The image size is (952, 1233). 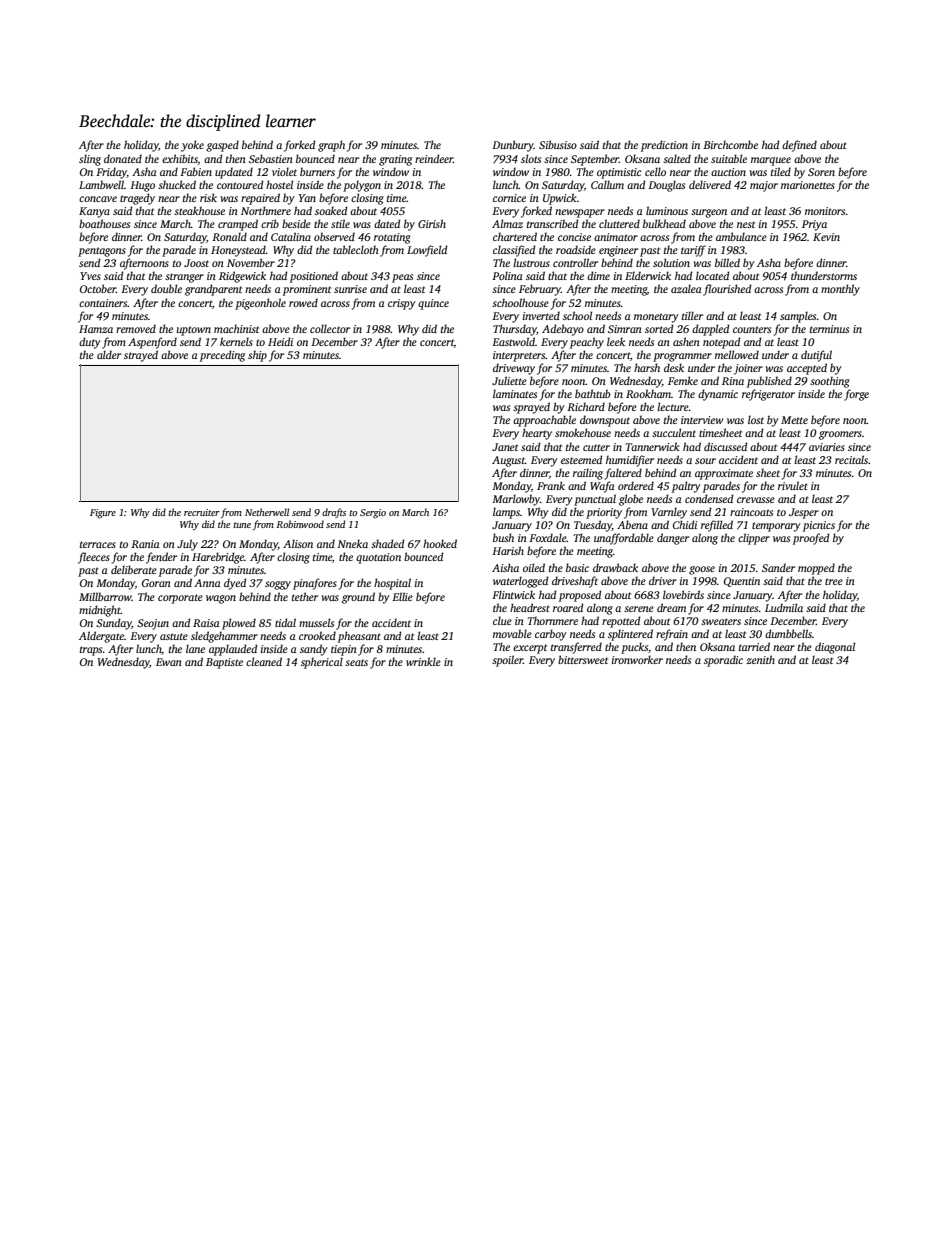 What do you see at coordinates (509, 380) in the document?
I see `Juliette` at bounding box center [509, 380].
